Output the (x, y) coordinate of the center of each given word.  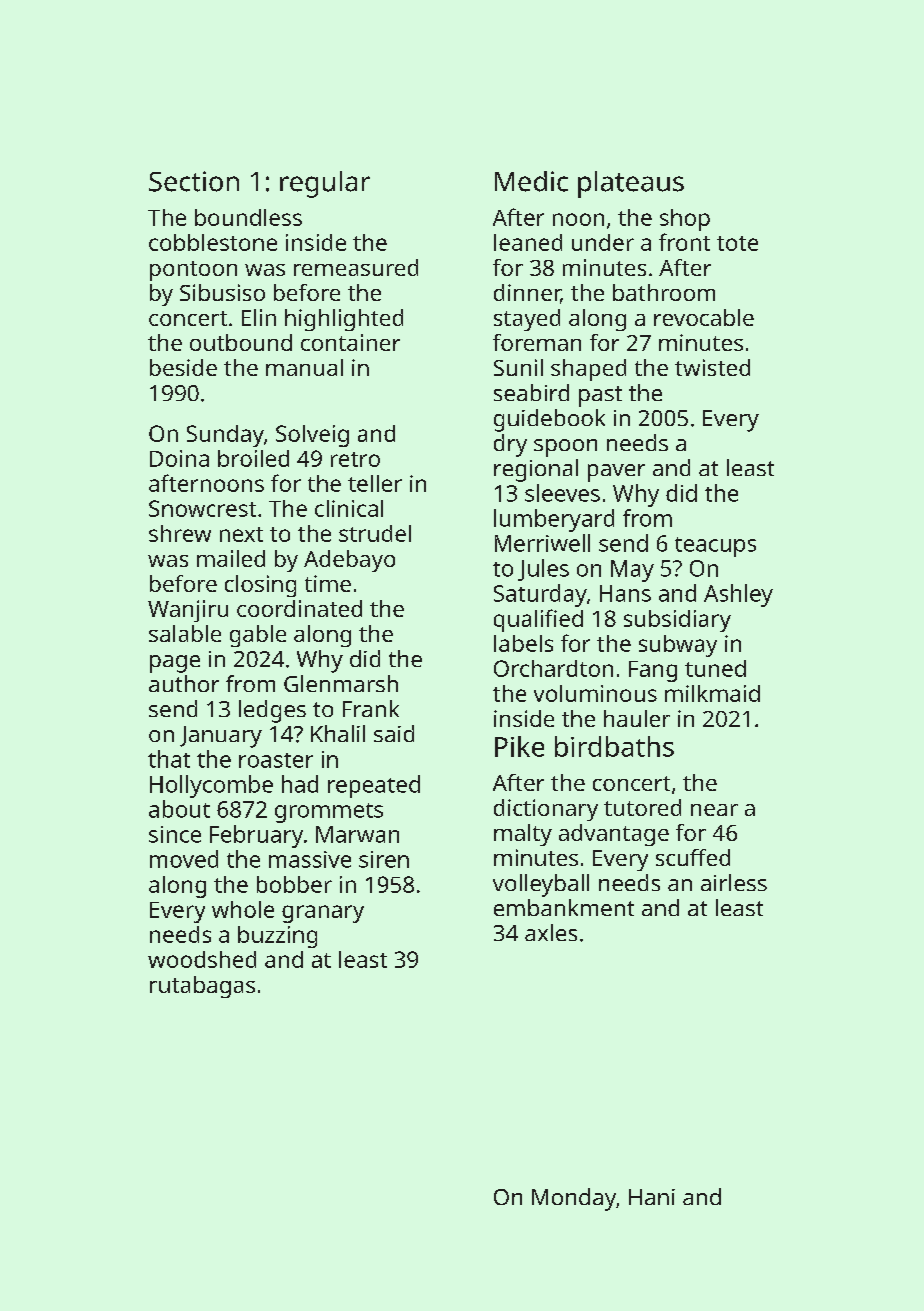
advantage (614, 835)
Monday (574, 1199)
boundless (248, 217)
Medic (531, 181)
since (175, 834)
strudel (375, 533)
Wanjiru (188, 611)
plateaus (631, 184)
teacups (715, 547)
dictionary (546, 810)
